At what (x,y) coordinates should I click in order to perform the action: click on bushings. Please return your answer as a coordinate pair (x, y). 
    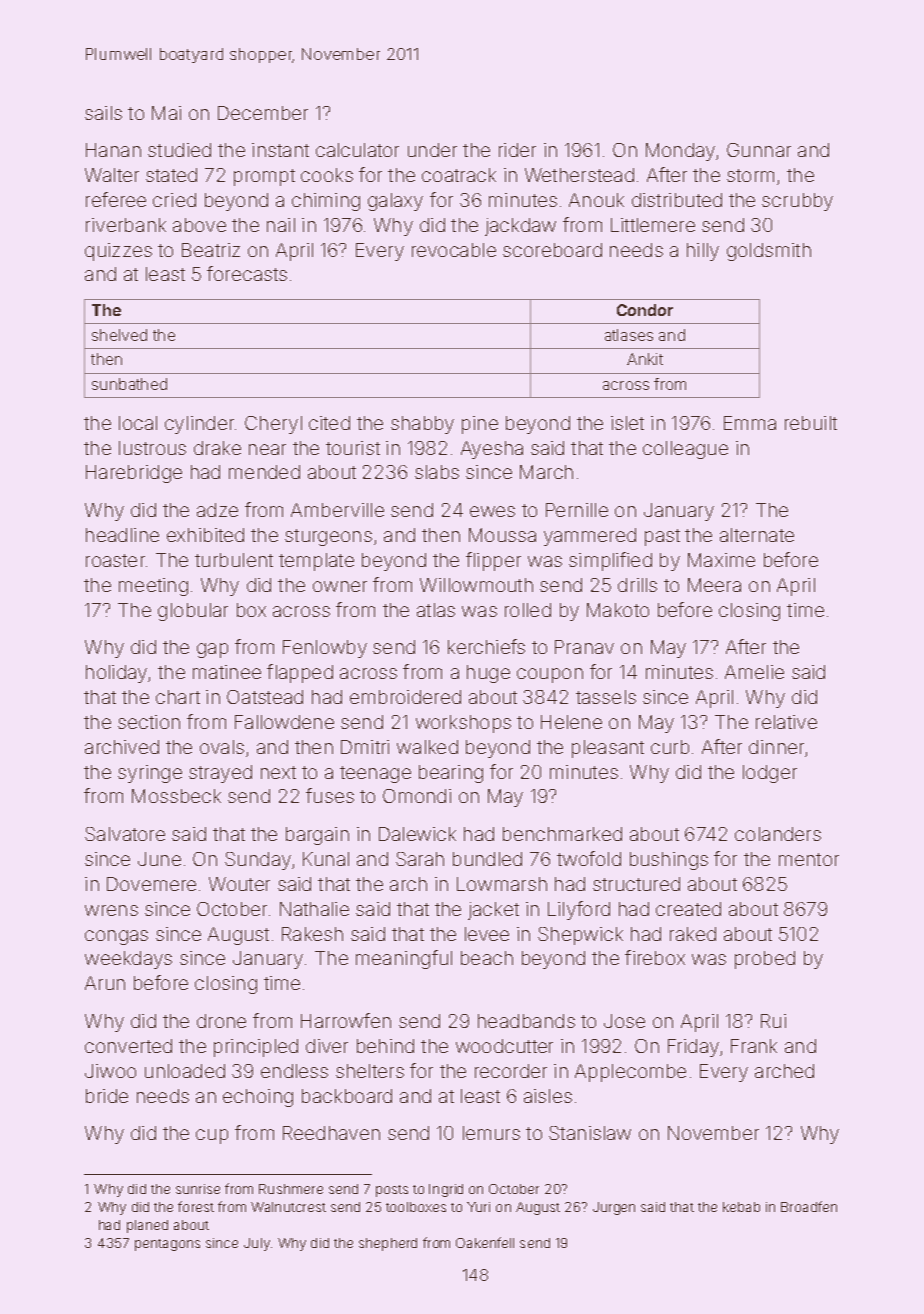
    Looking at the image, I should click on (669, 861).
